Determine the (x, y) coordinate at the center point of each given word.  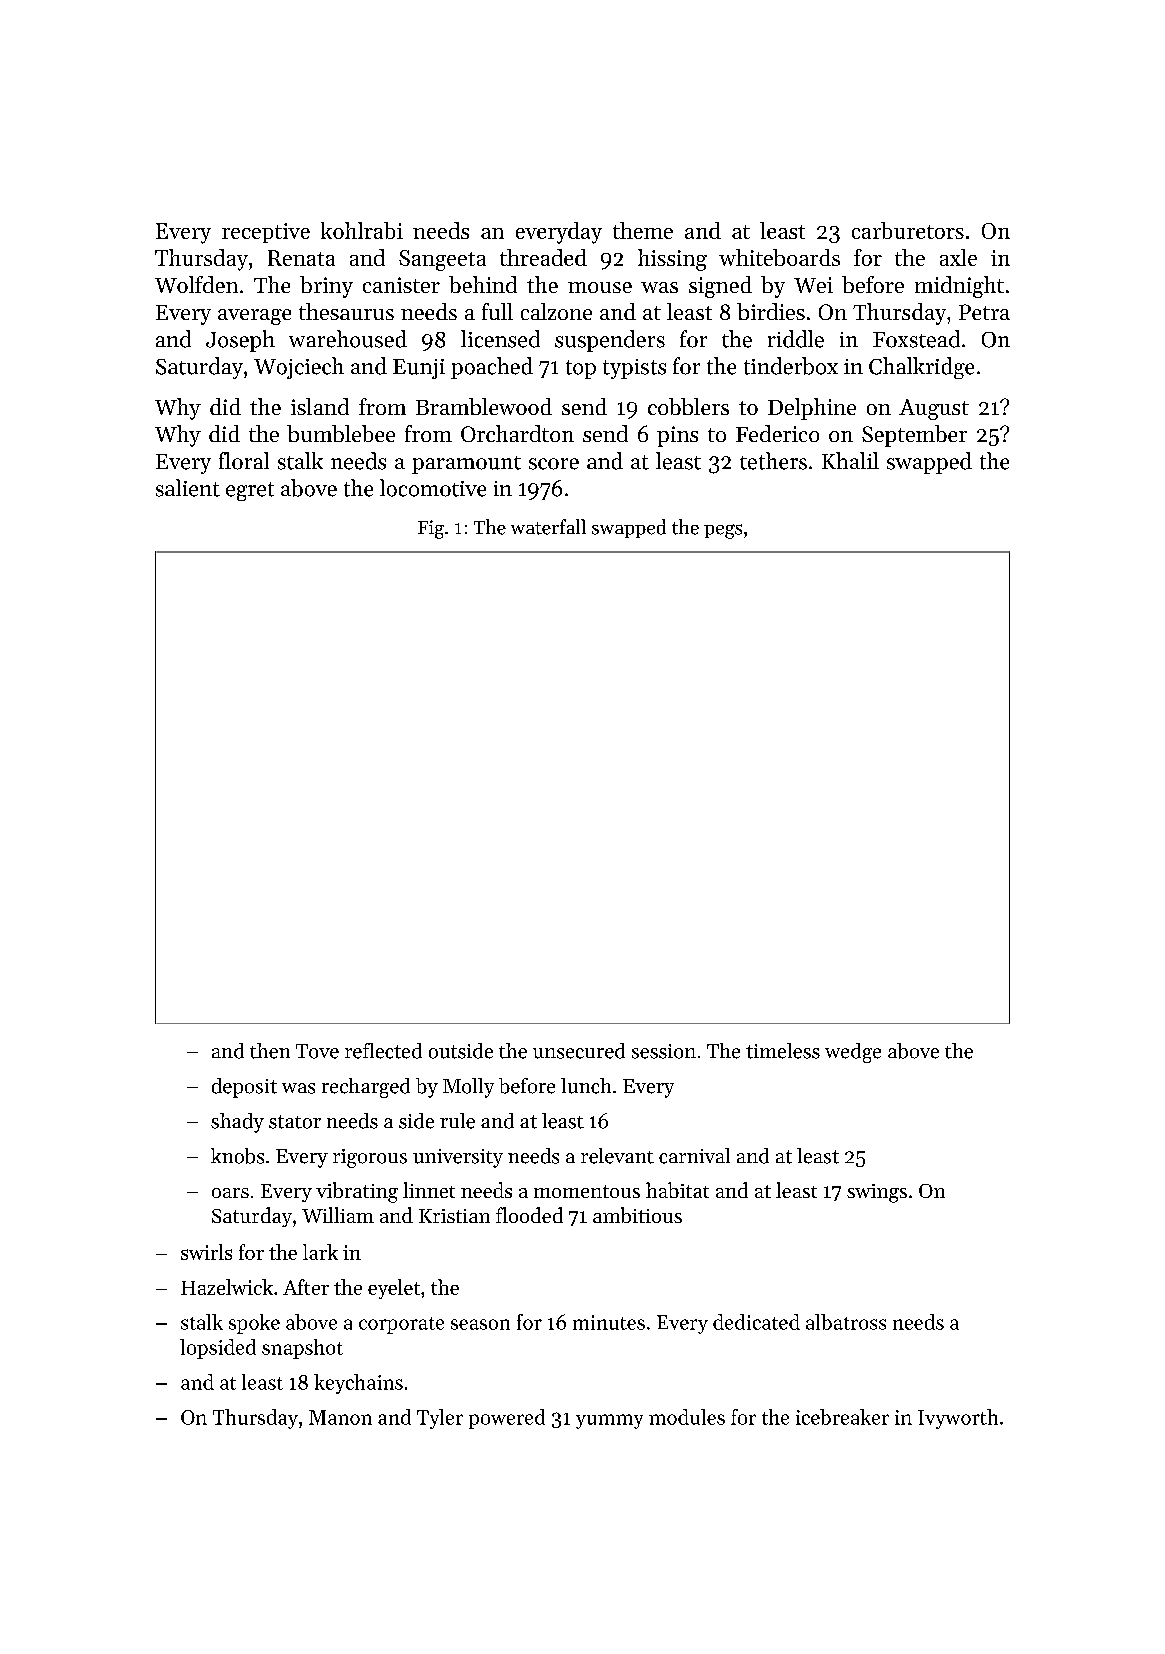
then (270, 1051)
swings (877, 1193)
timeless (783, 1051)
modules (687, 1417)
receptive (266, 233)
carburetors (908, 230)
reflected (383, 1051)
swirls (206, 1252)
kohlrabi (362, 230)
